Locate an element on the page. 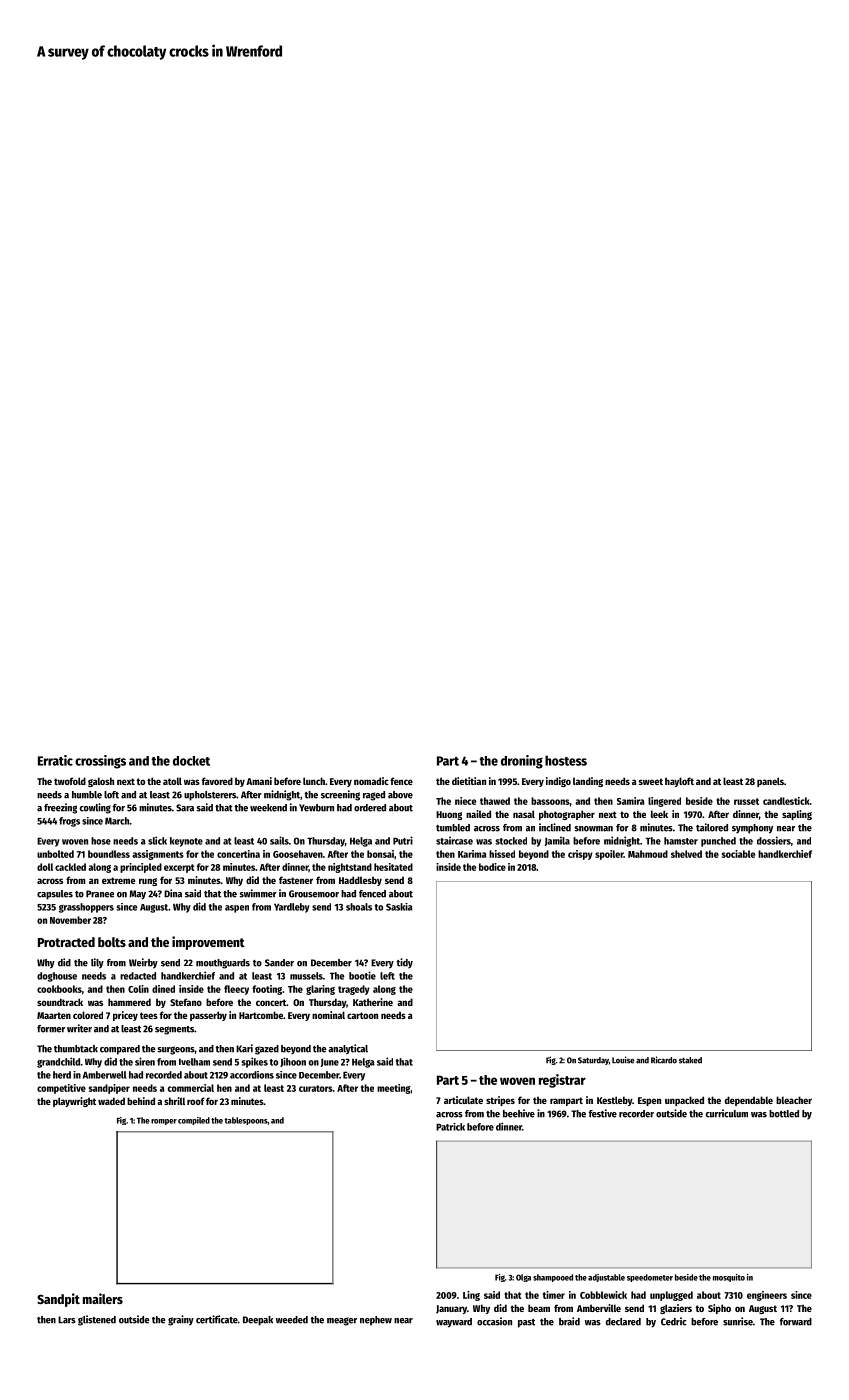  Sara is located at coordinates (185, 808).
